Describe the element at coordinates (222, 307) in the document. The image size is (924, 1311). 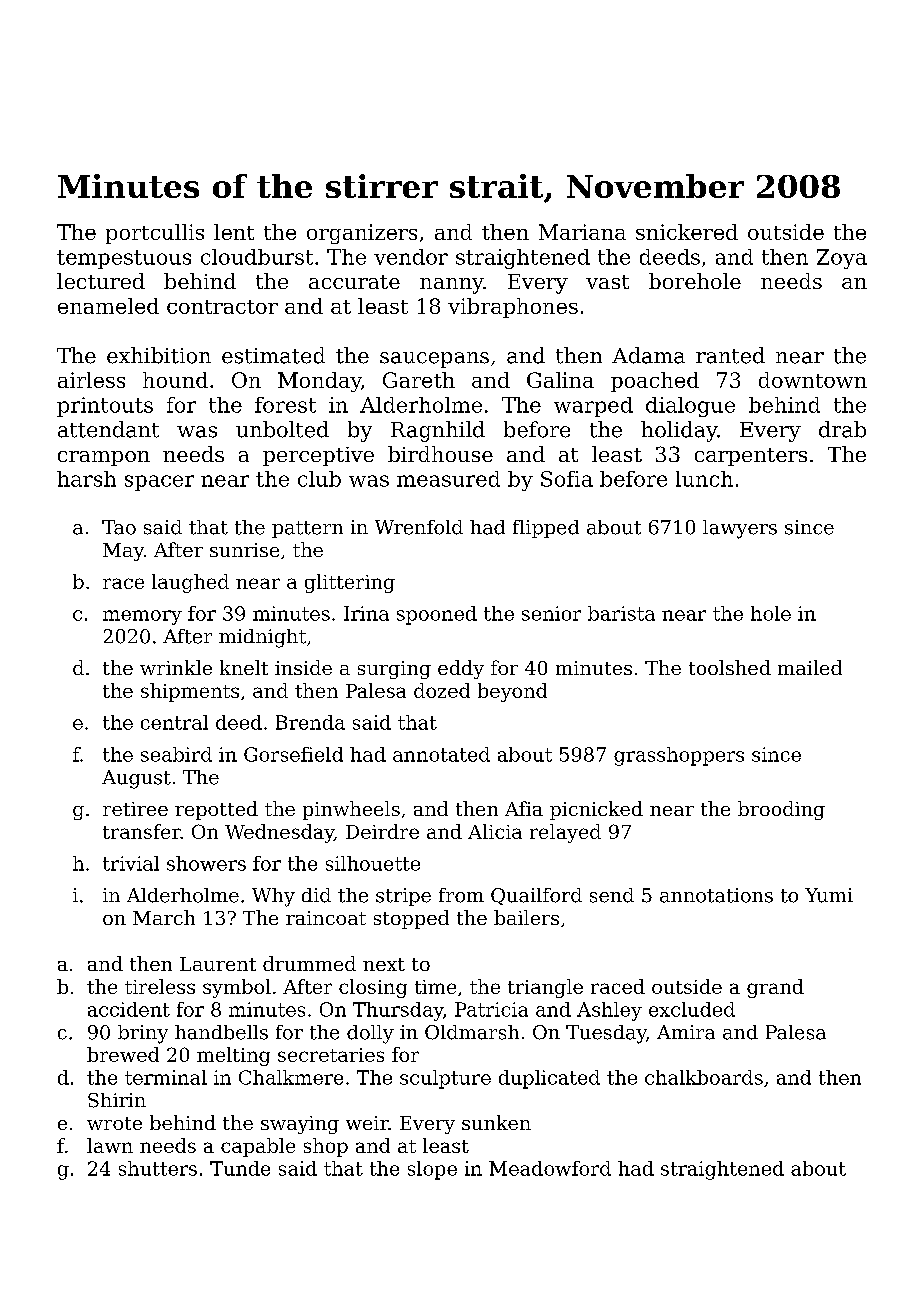
I see `contractor` at that location.
